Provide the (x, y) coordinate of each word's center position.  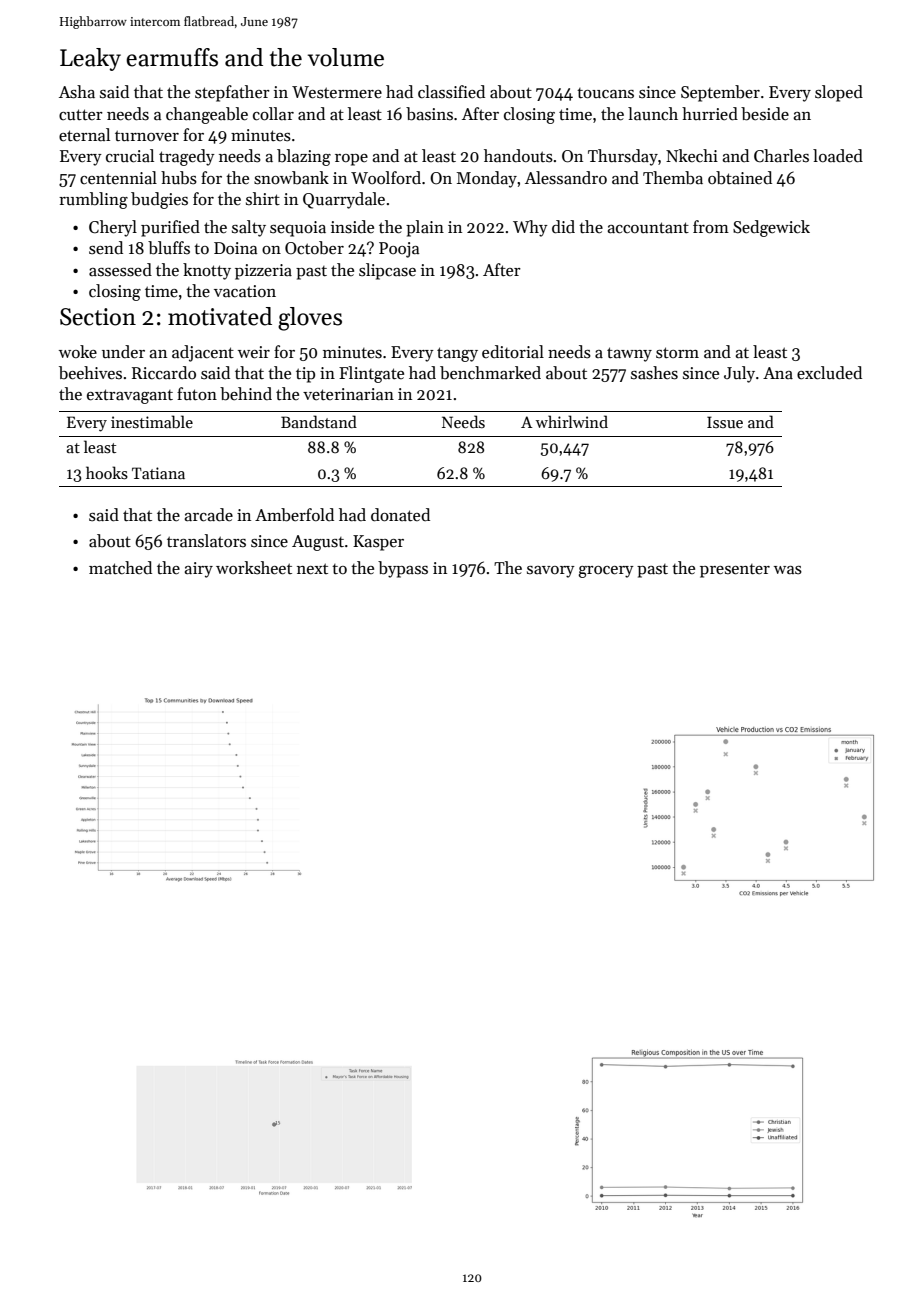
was (788, 570)
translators (206, 541)
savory (551, 572)
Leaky (90, 59)
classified (451, 92)
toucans (605, 93)
